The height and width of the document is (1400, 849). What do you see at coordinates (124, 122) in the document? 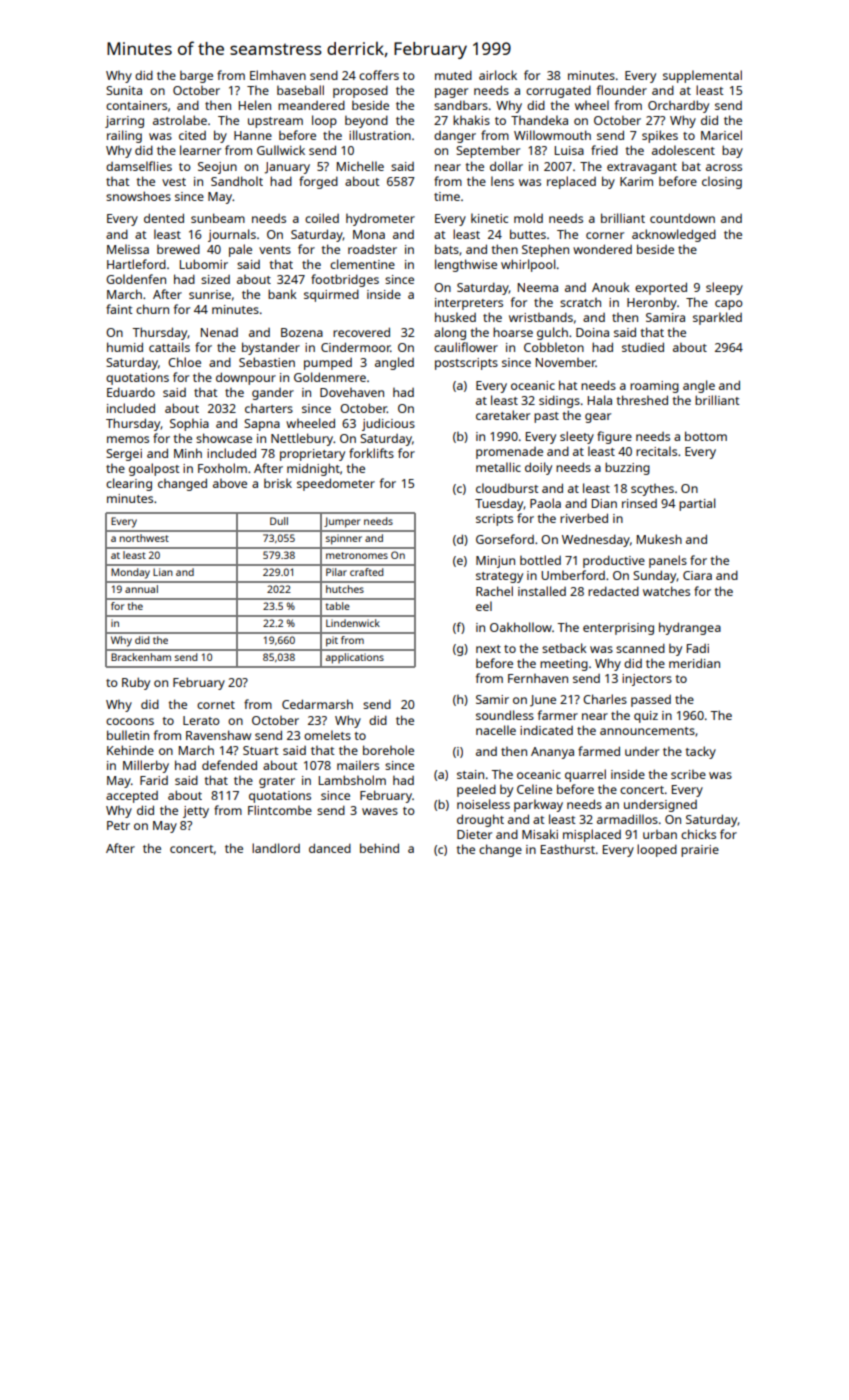
I see `jarring` at bounding box center [124, 122].
